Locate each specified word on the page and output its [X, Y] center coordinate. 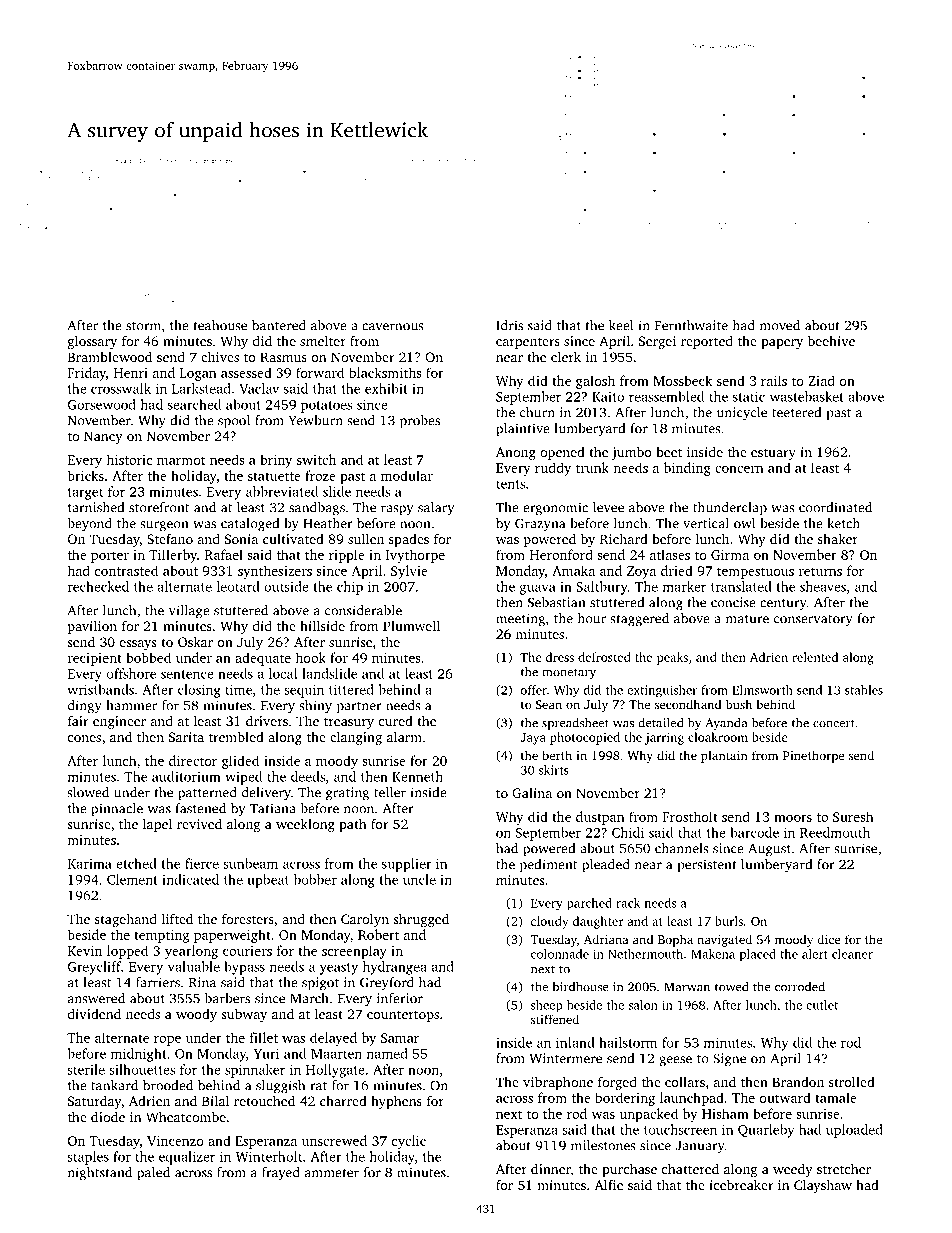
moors [793, 818]
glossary [92, 342]
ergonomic [555, 509]
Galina [532, 793]
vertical [706, 523]
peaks [672, 658]
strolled [852, 1082]
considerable [363, 610]
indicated [190, 879]
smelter [323, 340]
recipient [95, 659]
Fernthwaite [691, 325]
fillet [264, 1037]
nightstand [100, 1174]
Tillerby [173, 556]
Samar [400, 1038]
